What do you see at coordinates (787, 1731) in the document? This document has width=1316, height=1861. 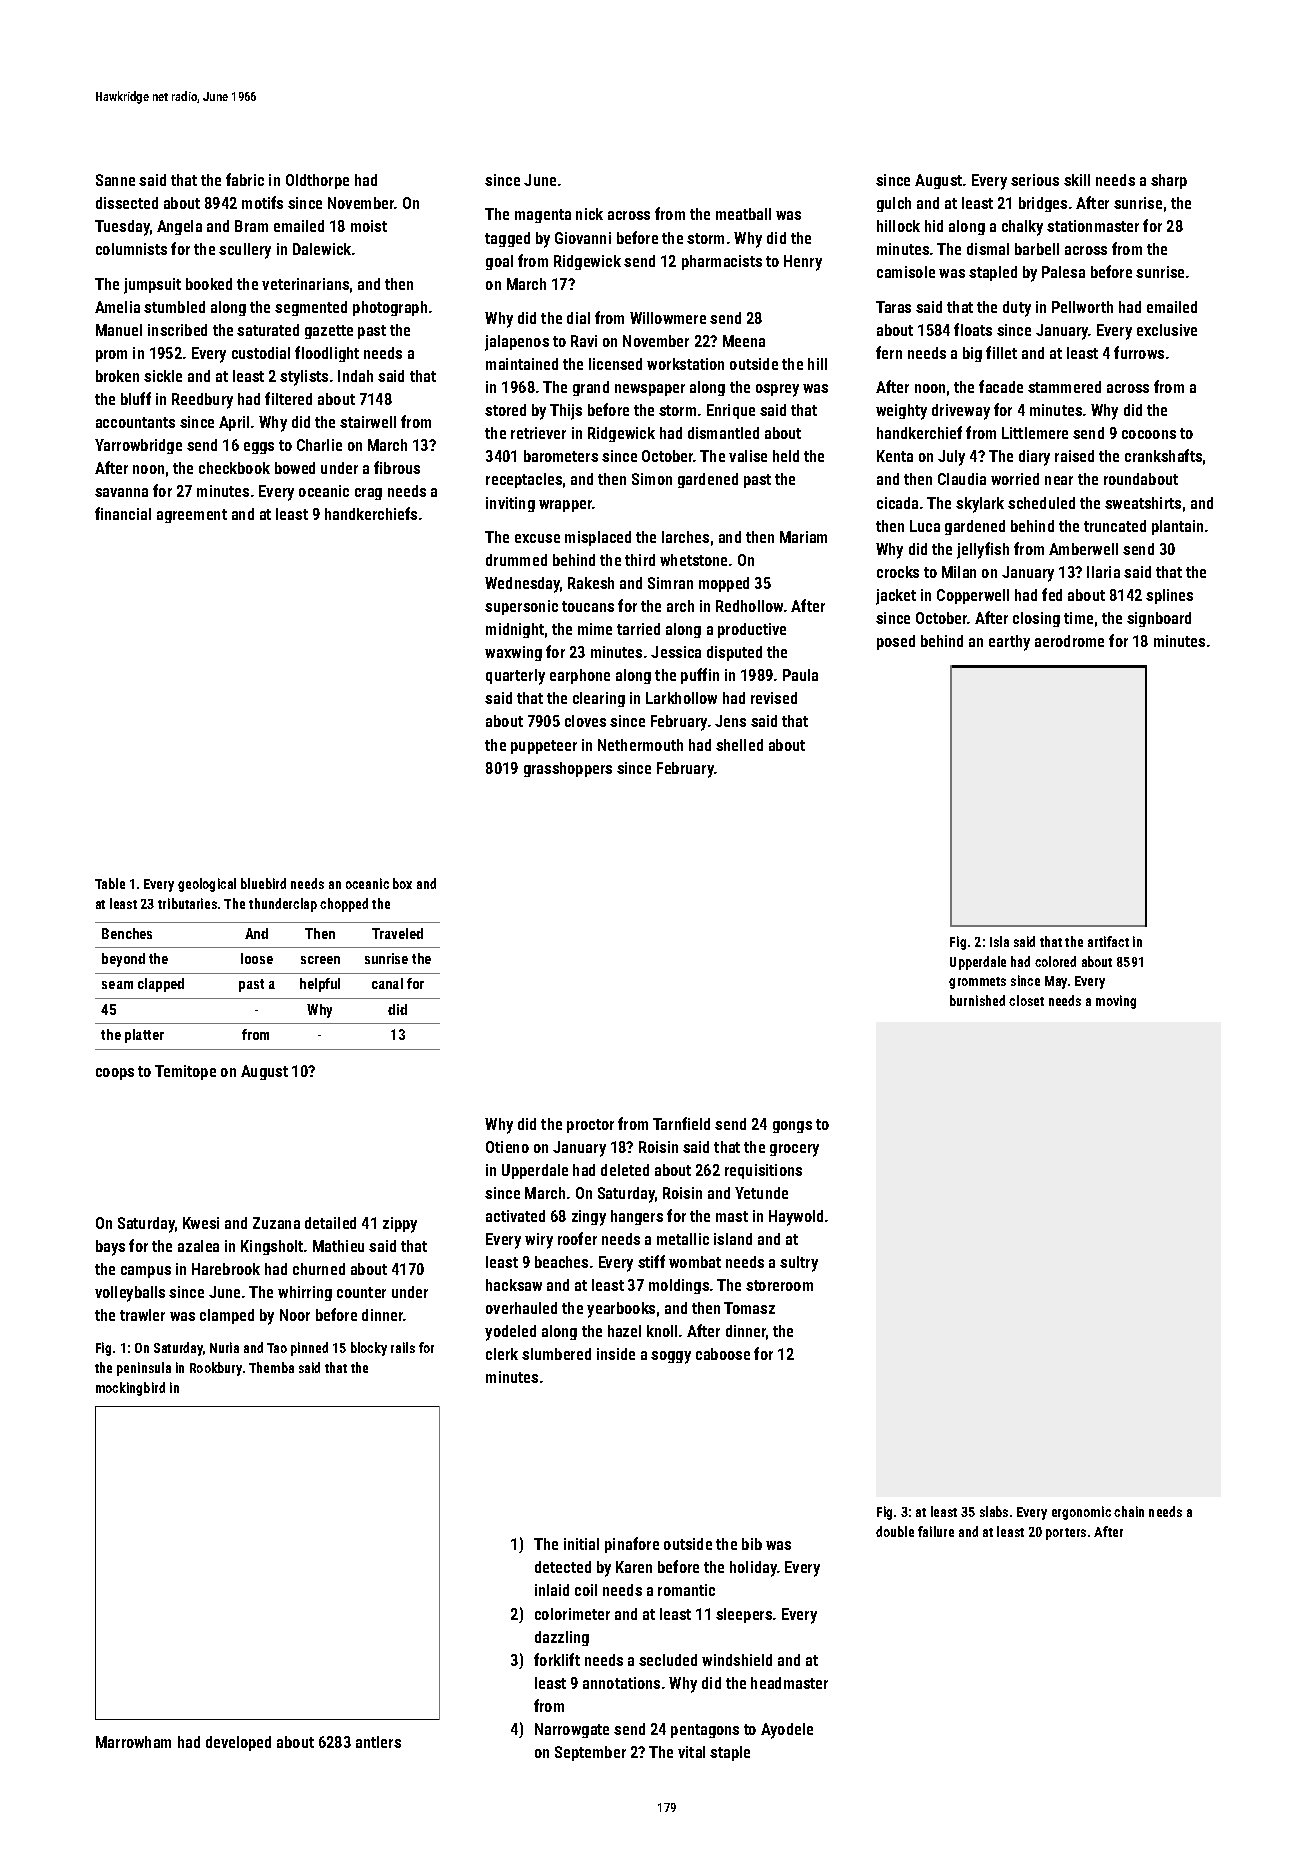 I see `Ayodele` at bounding box center [787, 1731].
